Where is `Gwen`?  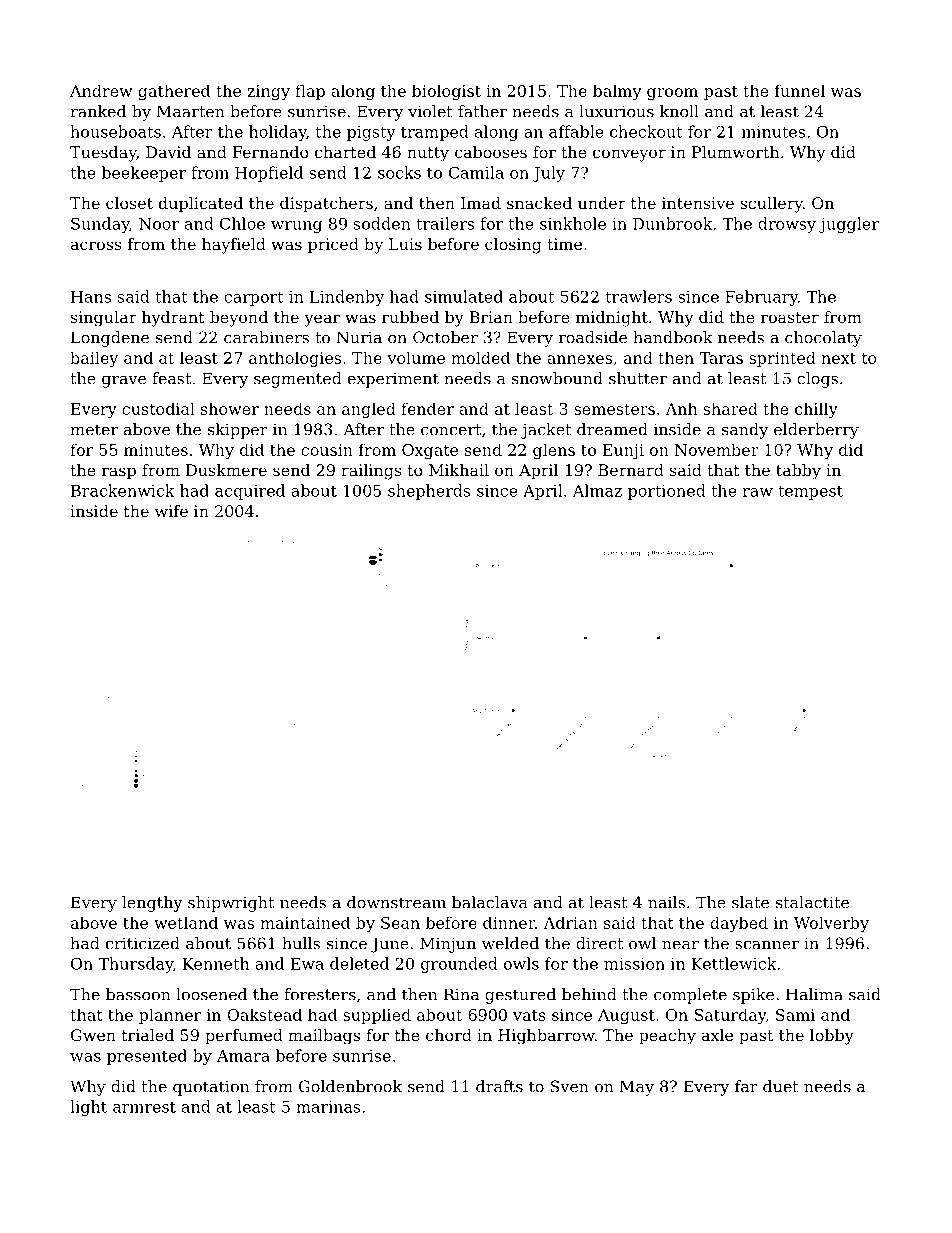 Gwen is located at coordinates (93, 1035).
